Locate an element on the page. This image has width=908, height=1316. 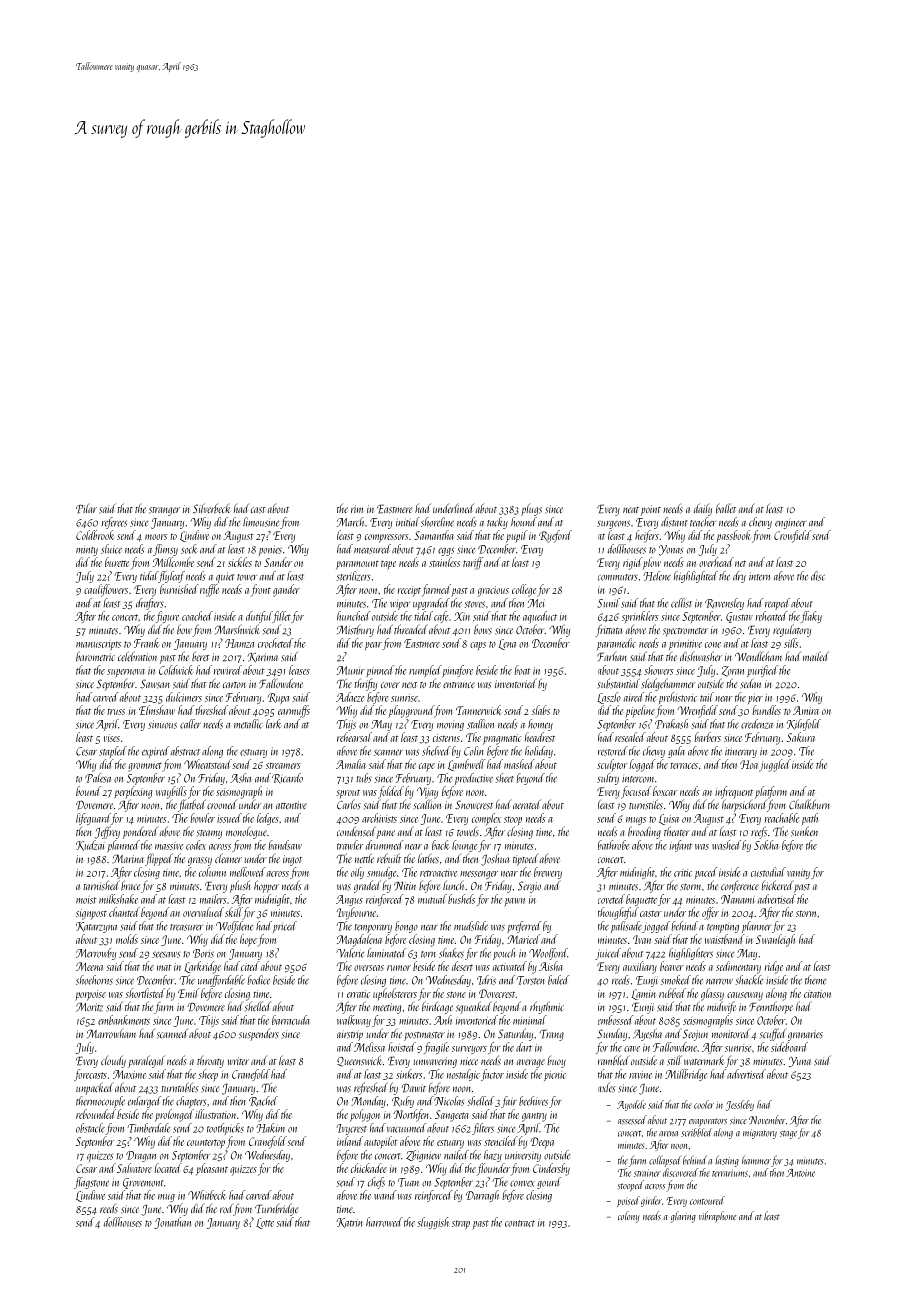
Antoine is located at coordinates (800, 1173).
